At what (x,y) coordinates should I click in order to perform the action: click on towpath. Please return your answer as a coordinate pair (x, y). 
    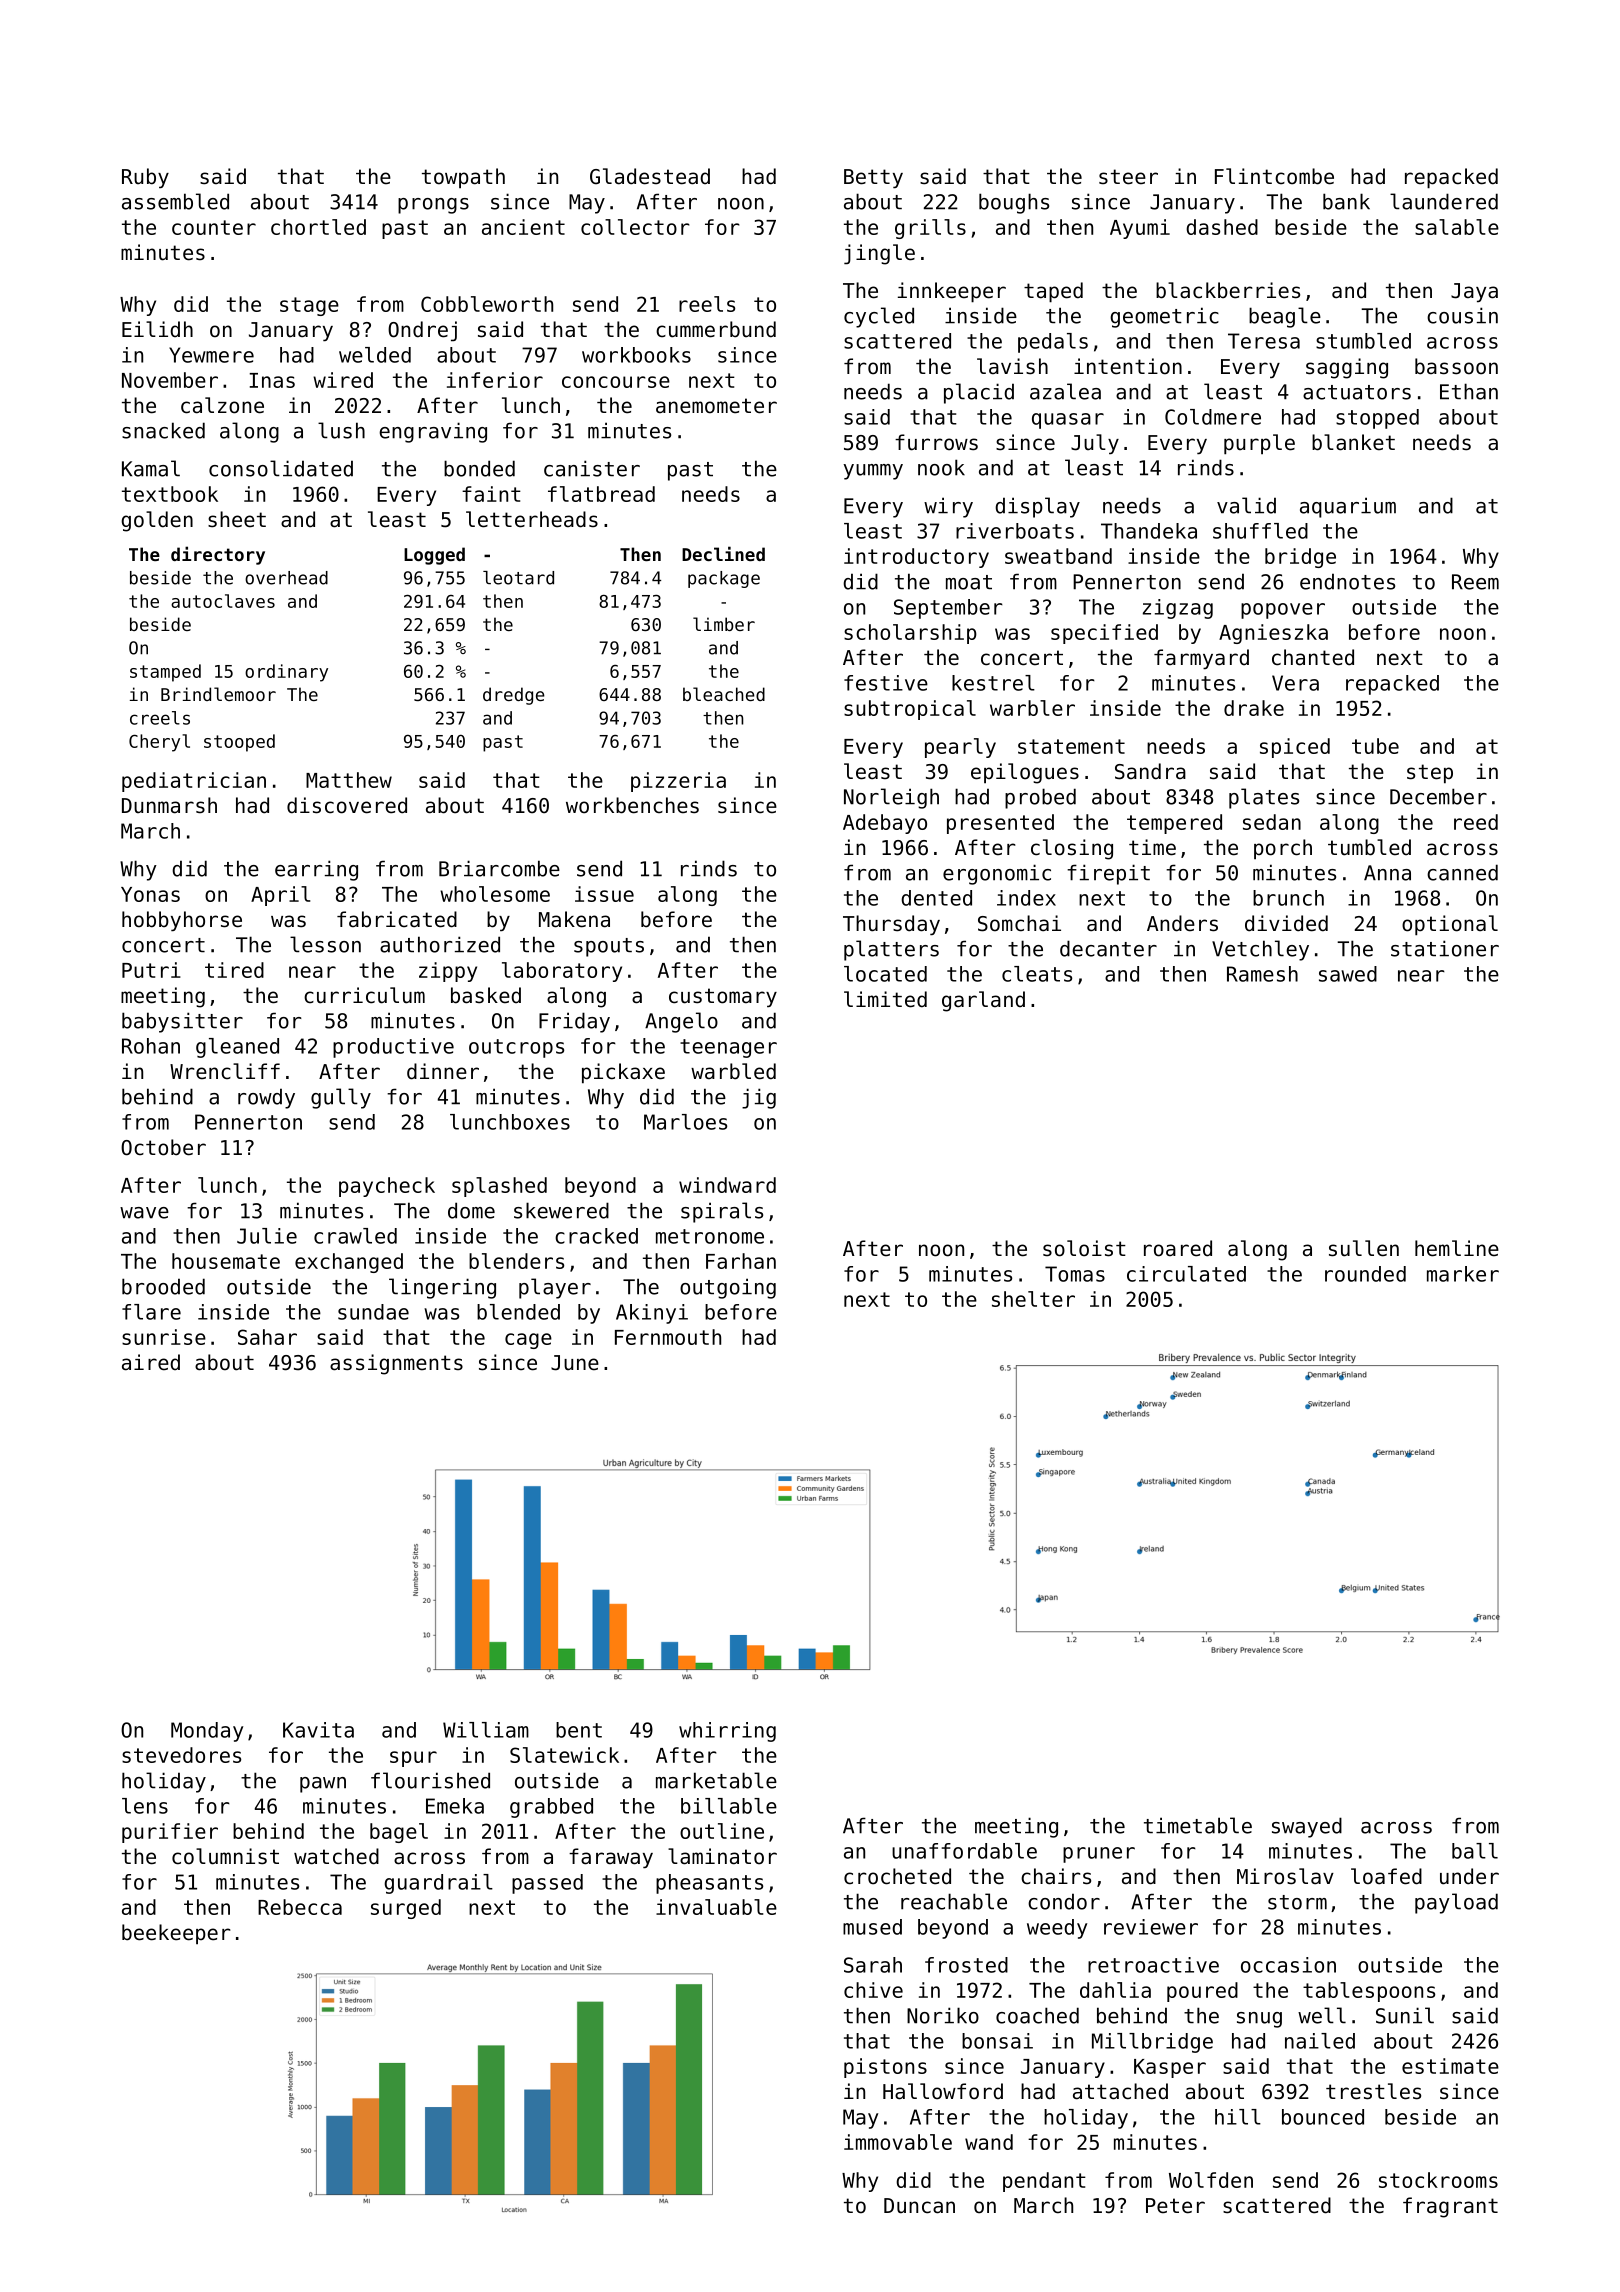
    Looking at the image, I should click on (463, 178).
